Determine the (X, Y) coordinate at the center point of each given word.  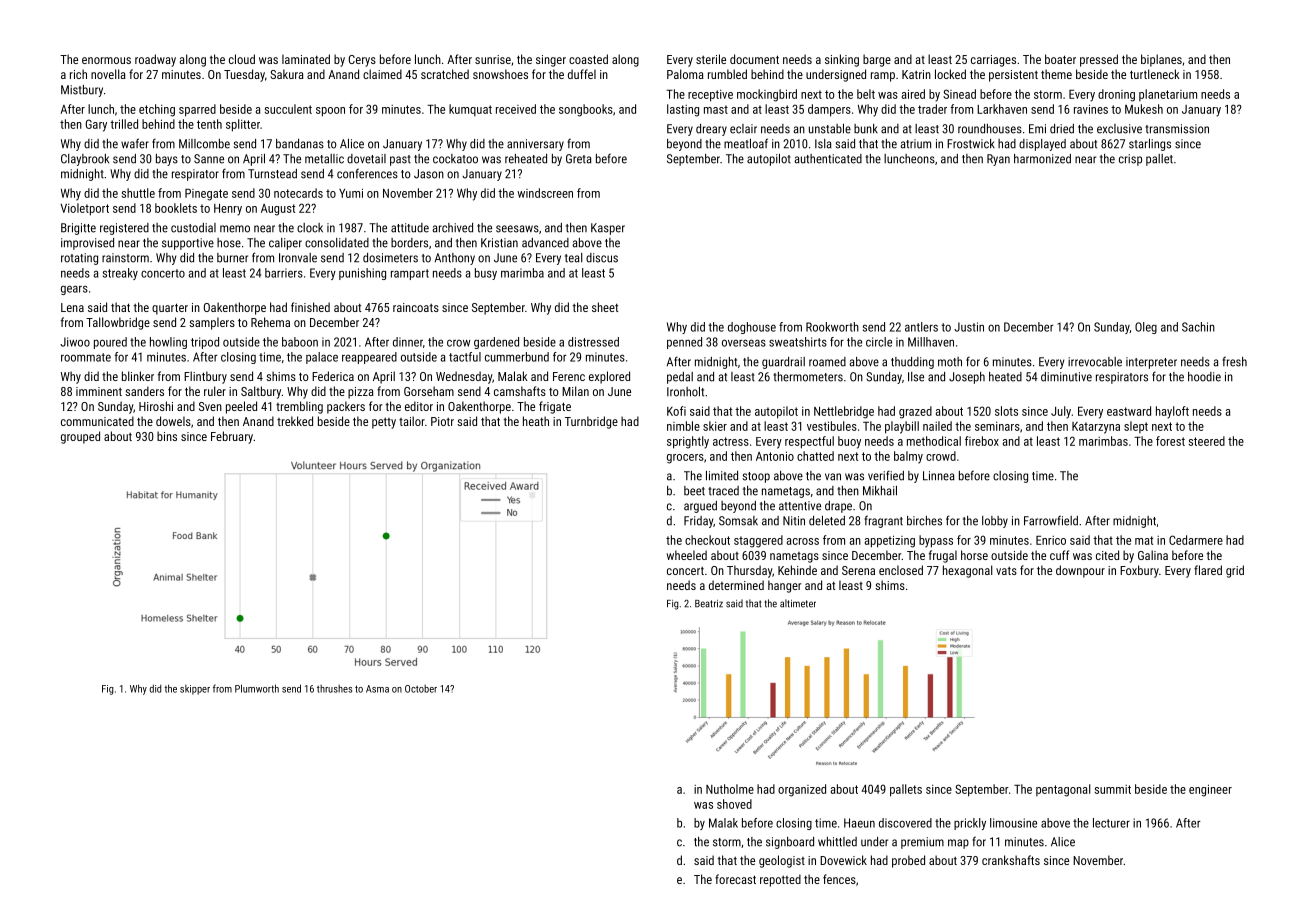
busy (486, 274)
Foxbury (1139, 571)
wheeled (687, 555)
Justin (969, 327)
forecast (735, 879)
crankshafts (1011, 860)
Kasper (608, 229)
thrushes (334, 689)
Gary (96, 125)
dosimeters (390, 258)
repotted (780, 880)
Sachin (1198, 327)
